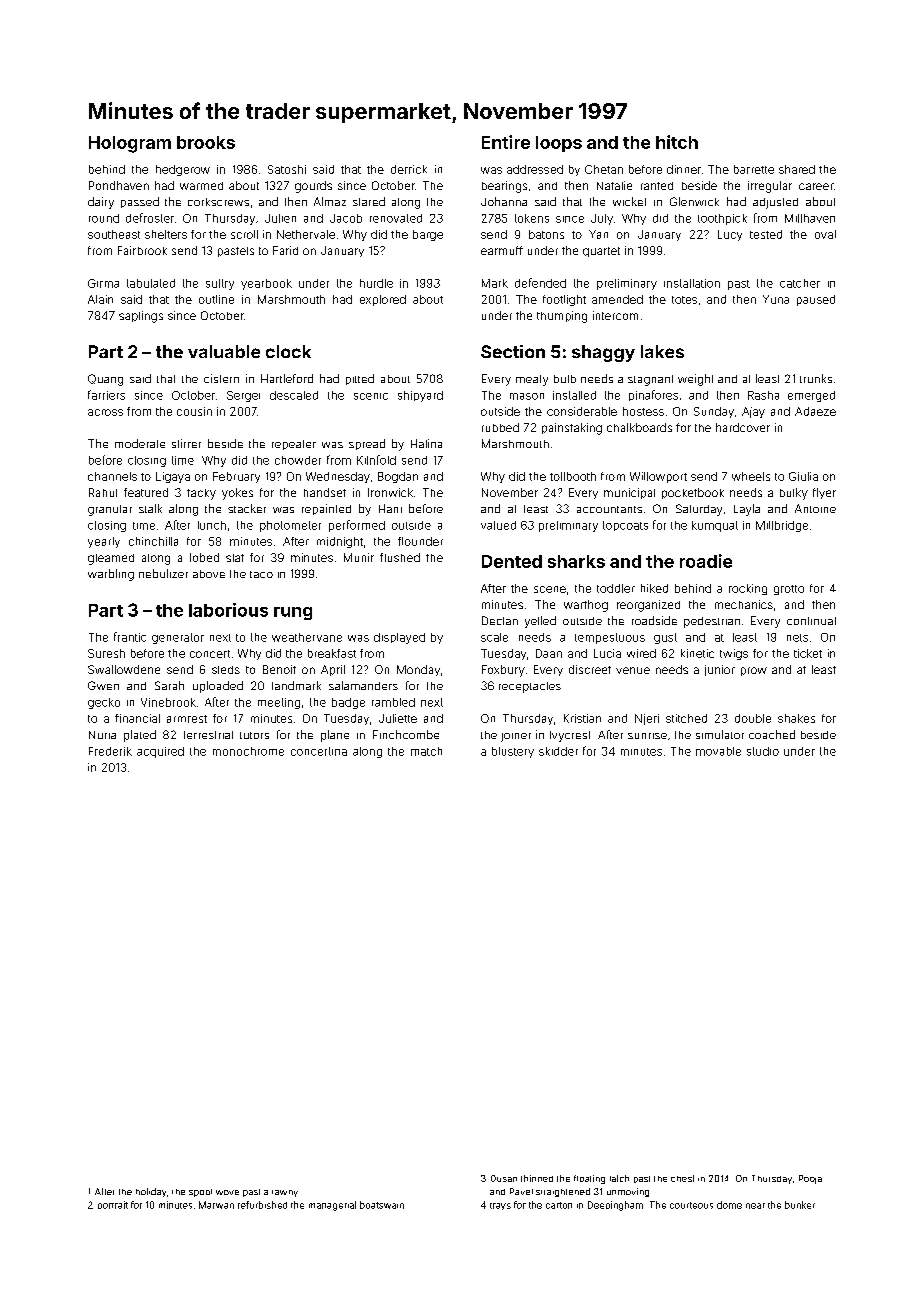 The height and width of the document is (1308, 924). What do you see at coordinates (715, 526) in the document?
I see `kumquat` at bounding box center [715, 526].
